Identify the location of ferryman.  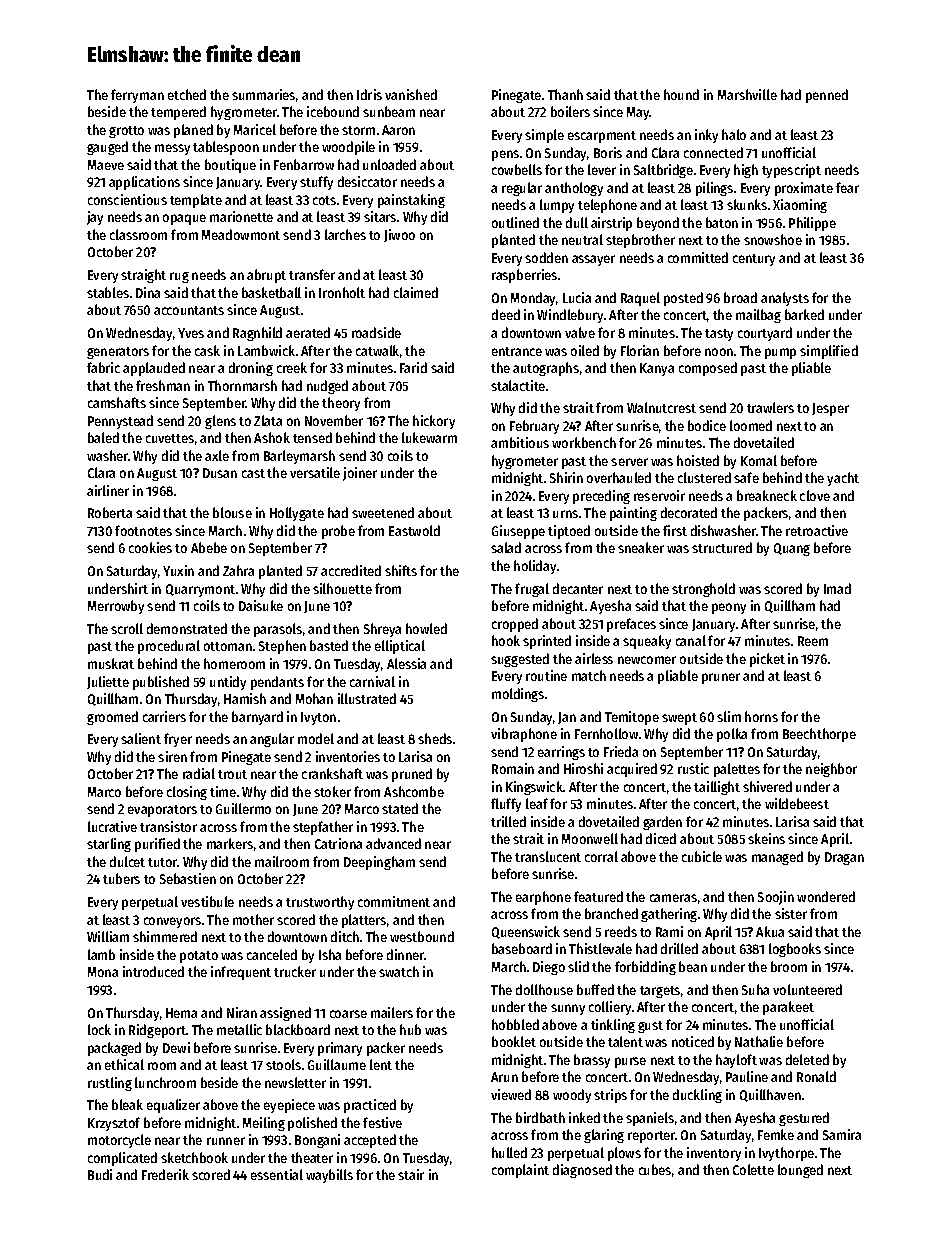
(137, 96).
